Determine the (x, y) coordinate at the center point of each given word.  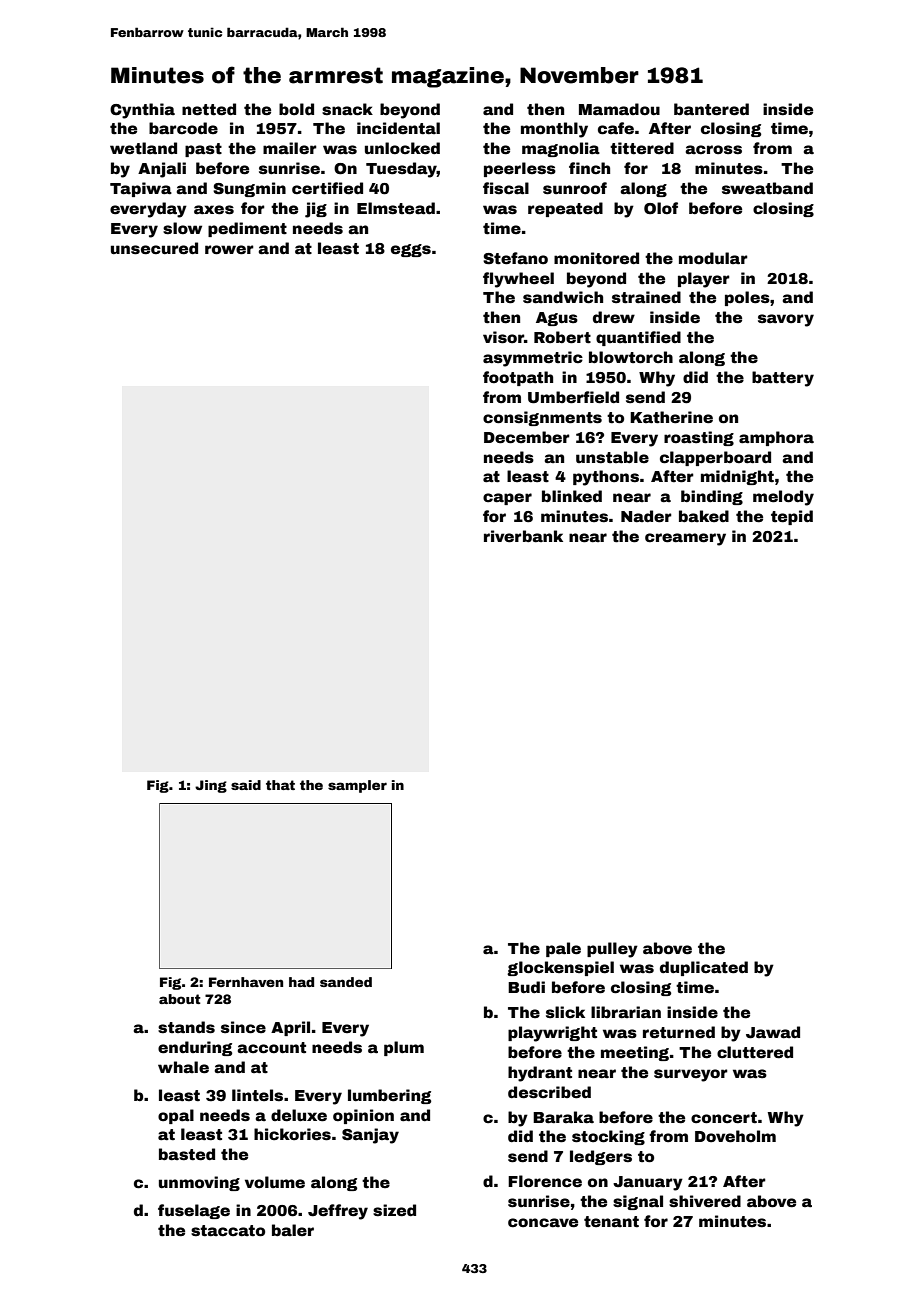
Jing (211, 786)
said (246, 785)
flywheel (518, 280)
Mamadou (619, 109)
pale (563, 949)
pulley (612, 950)
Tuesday (401, 170)
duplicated (704, 968)
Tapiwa (141, 189)
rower (229, 250)
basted (187, 1154)
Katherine (671, 417)
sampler (357, 786)
